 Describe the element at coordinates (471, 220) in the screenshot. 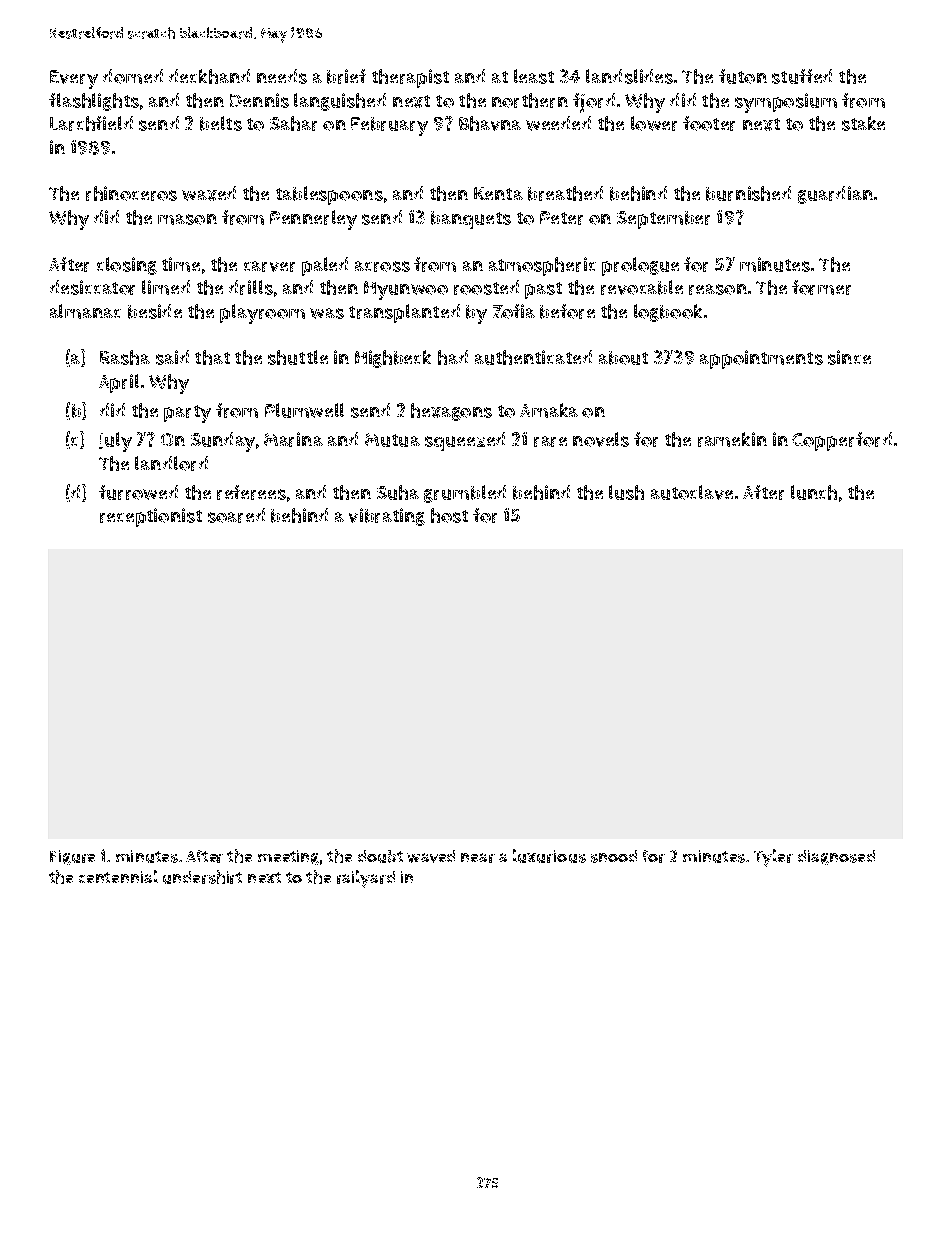

I see `banquets` at that location.
